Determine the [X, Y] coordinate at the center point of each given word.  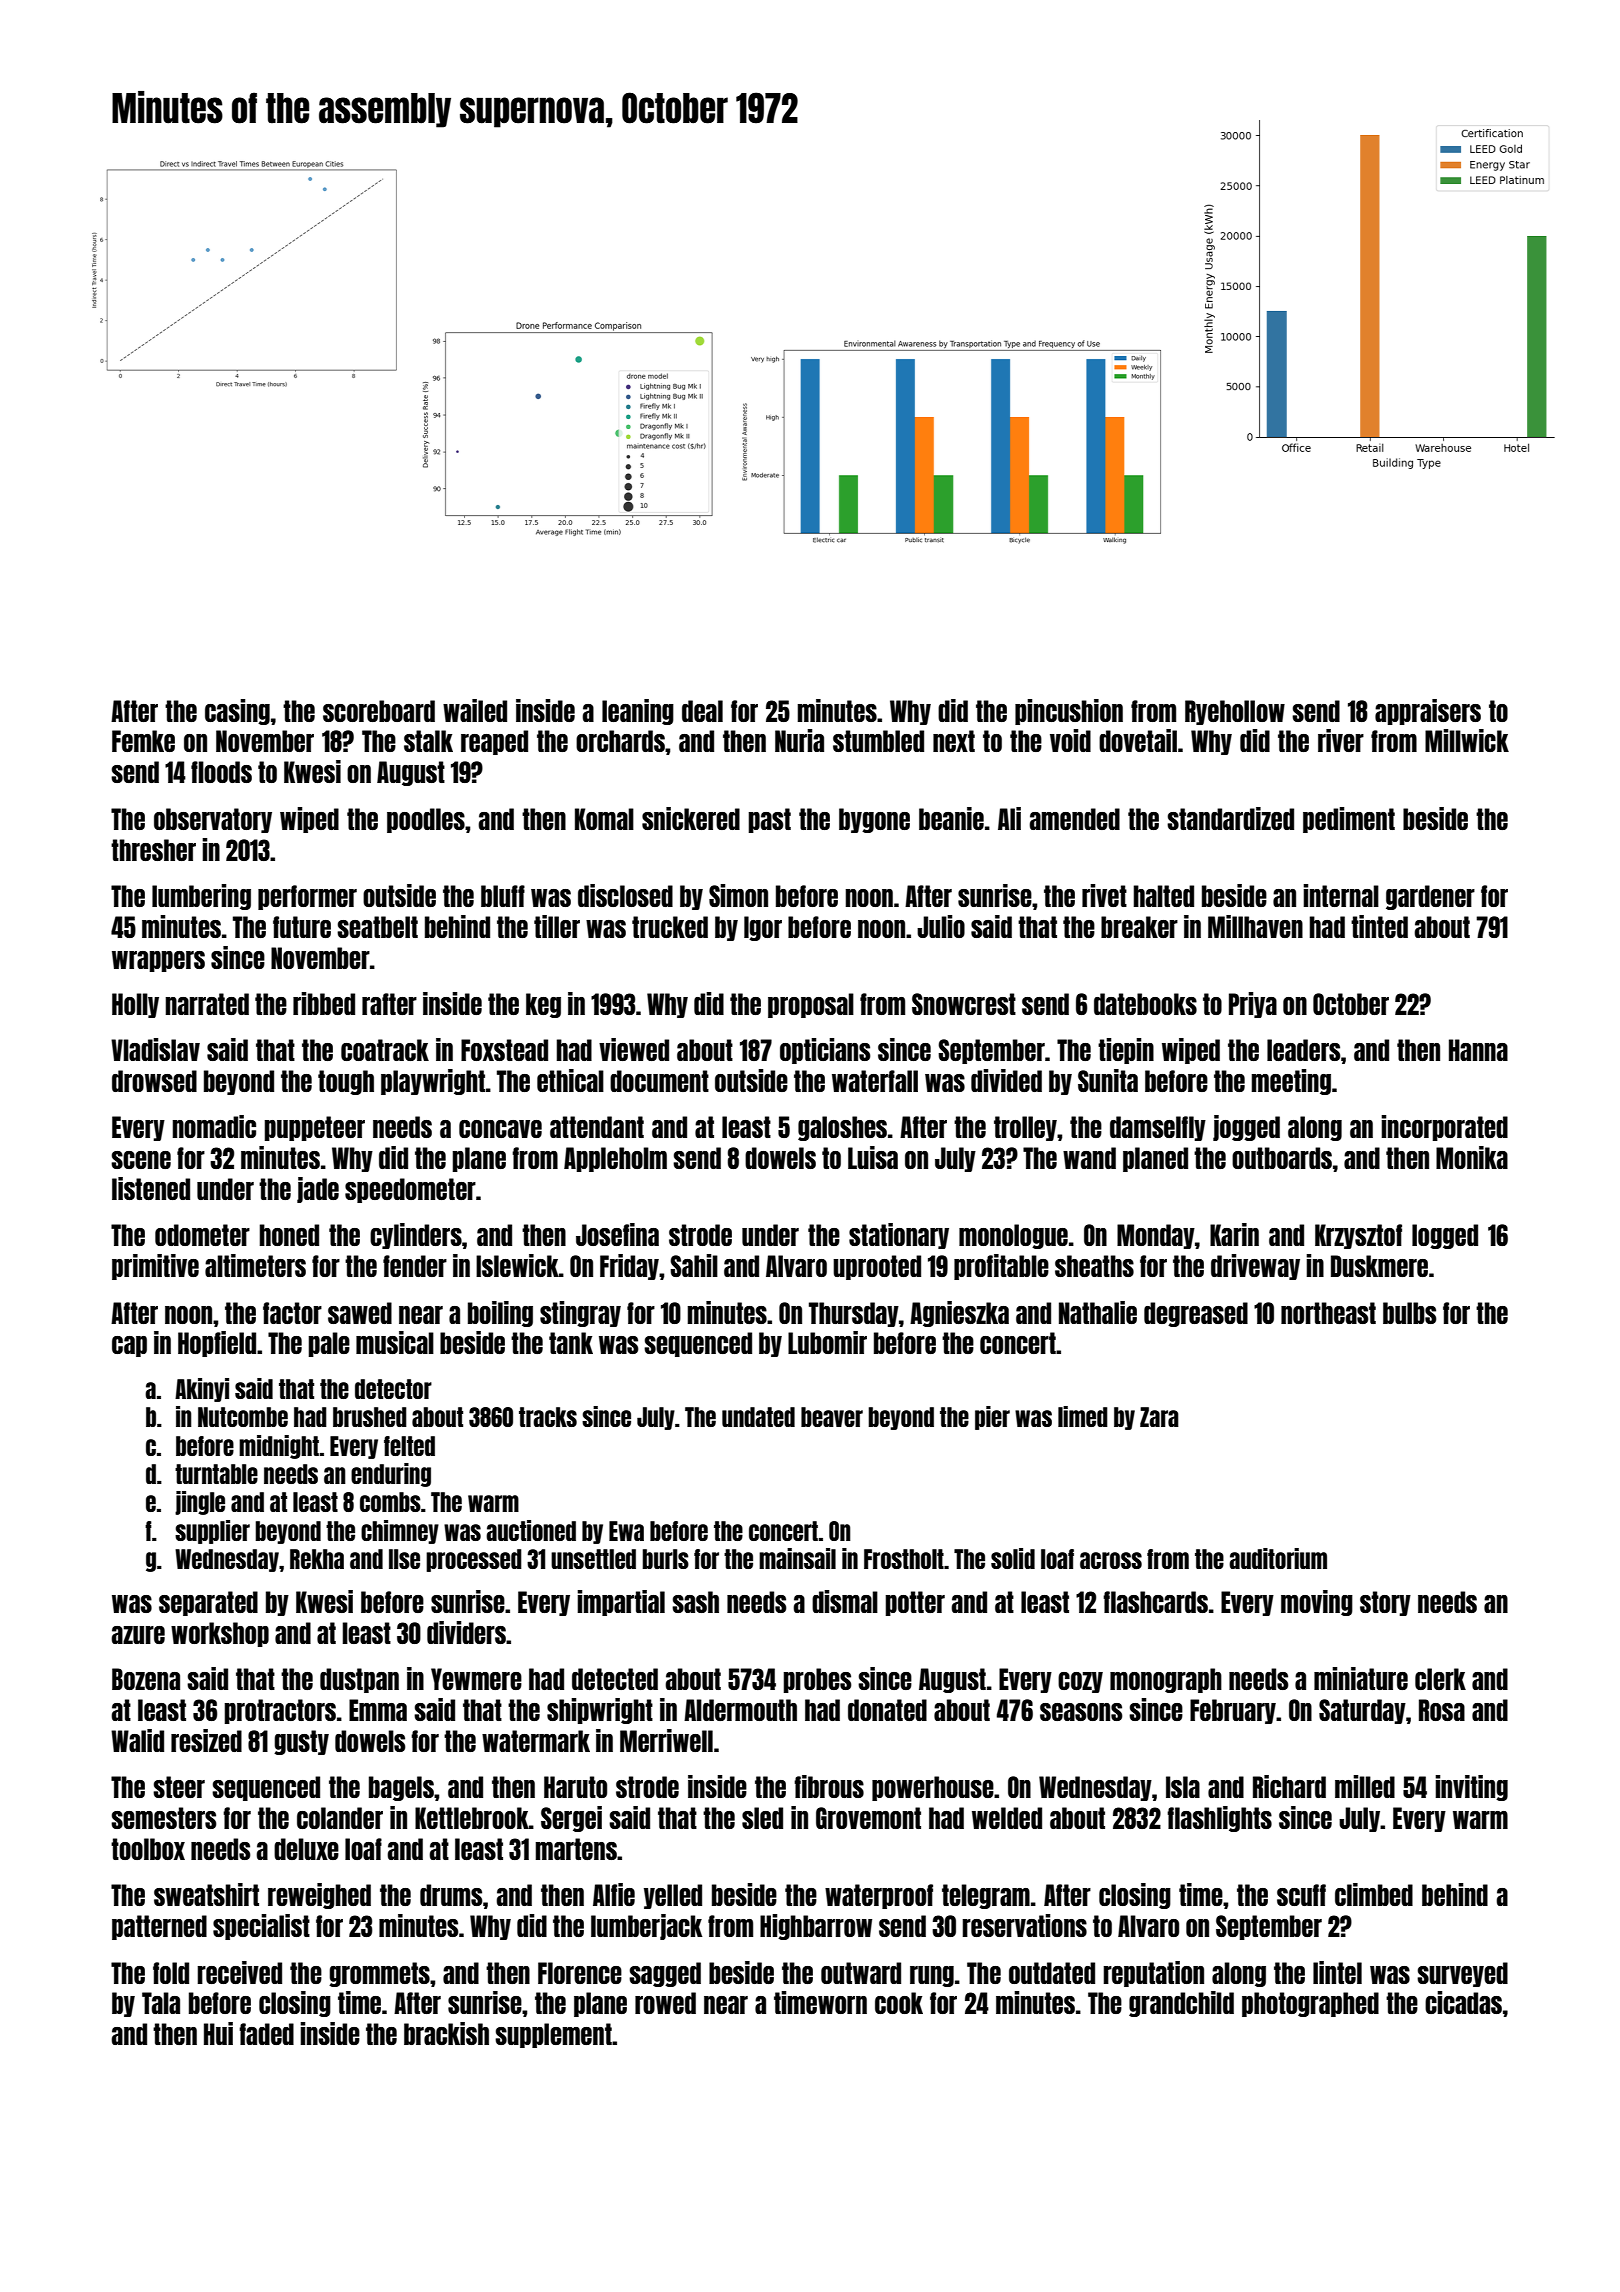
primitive [155, 1267]
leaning [638, 712]
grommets [379, 1974]
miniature [1361, 1678]
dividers [466, 1632]
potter [915, 1603]
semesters [163, 1818]
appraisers [1428, 712]
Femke [143, 741]
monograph [1166, 1680]
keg [543, 1005]
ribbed [324, 1003]
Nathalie [1098, 1312]
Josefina [617, 1234]
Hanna [1478, 1050]
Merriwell [666, 1740]
